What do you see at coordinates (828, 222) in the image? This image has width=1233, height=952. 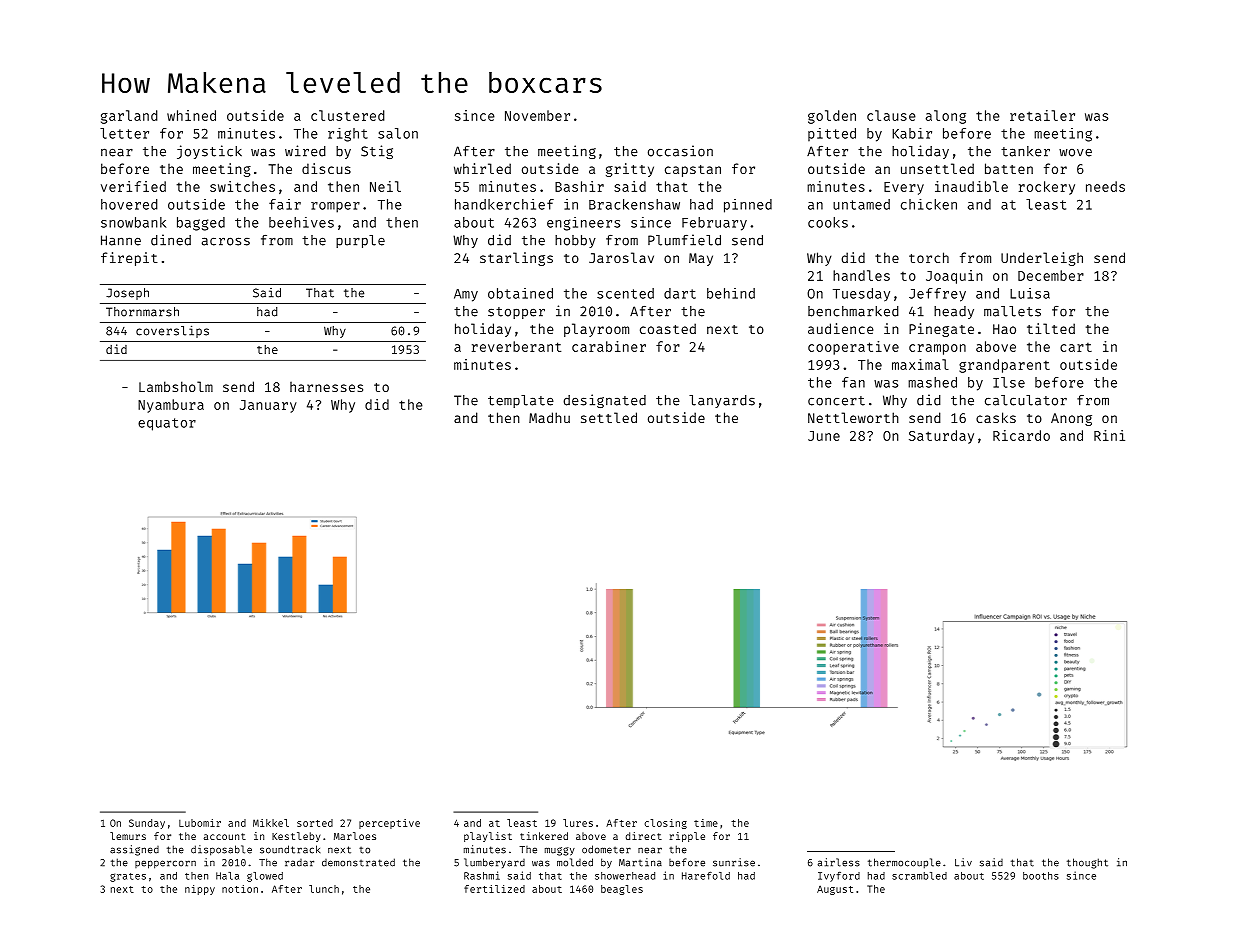 I see `cooks` at bounding box center [828, 222].
